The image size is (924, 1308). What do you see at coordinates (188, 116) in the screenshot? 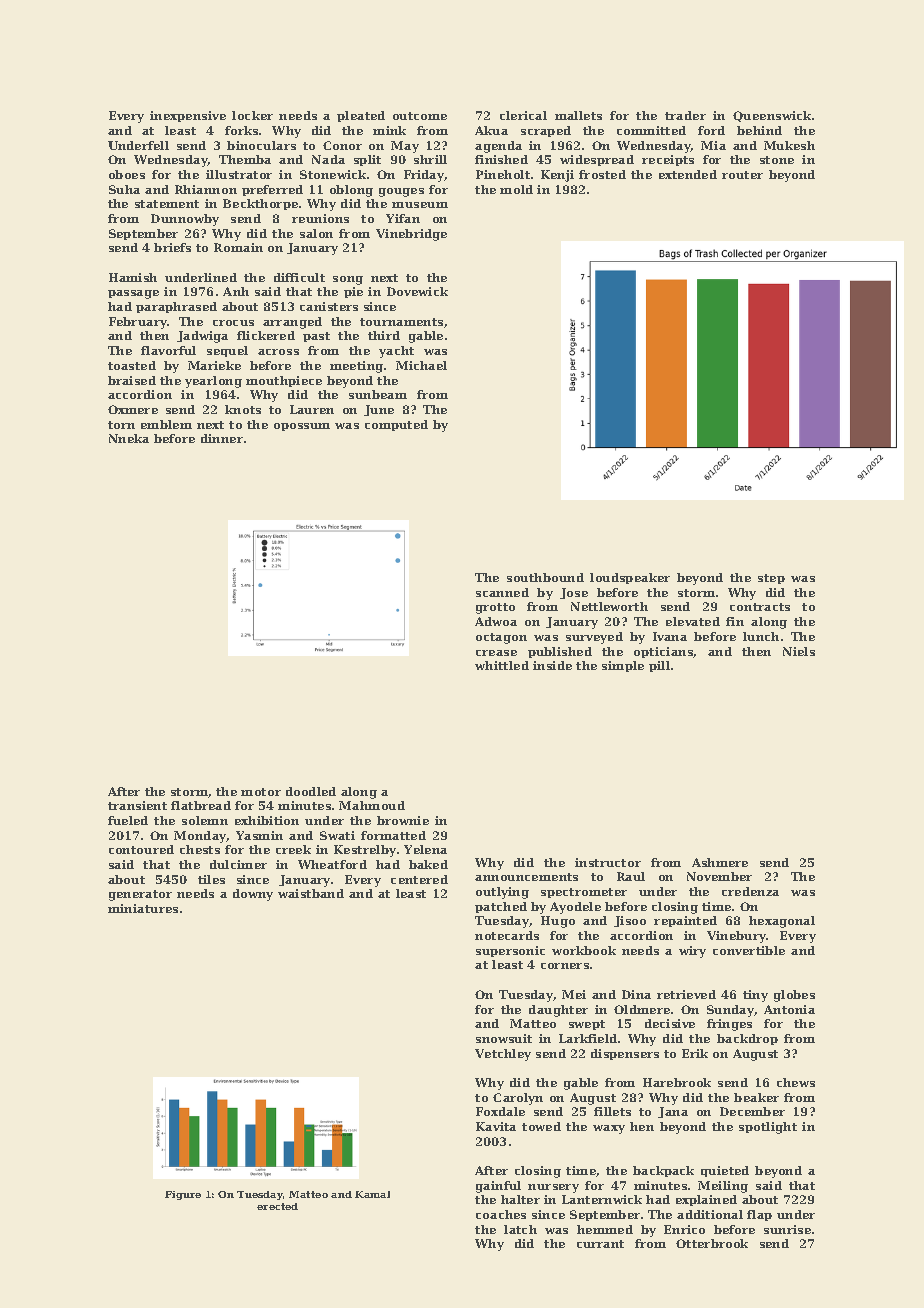
I see `inexpensive` at bounding box center [188, 116].
